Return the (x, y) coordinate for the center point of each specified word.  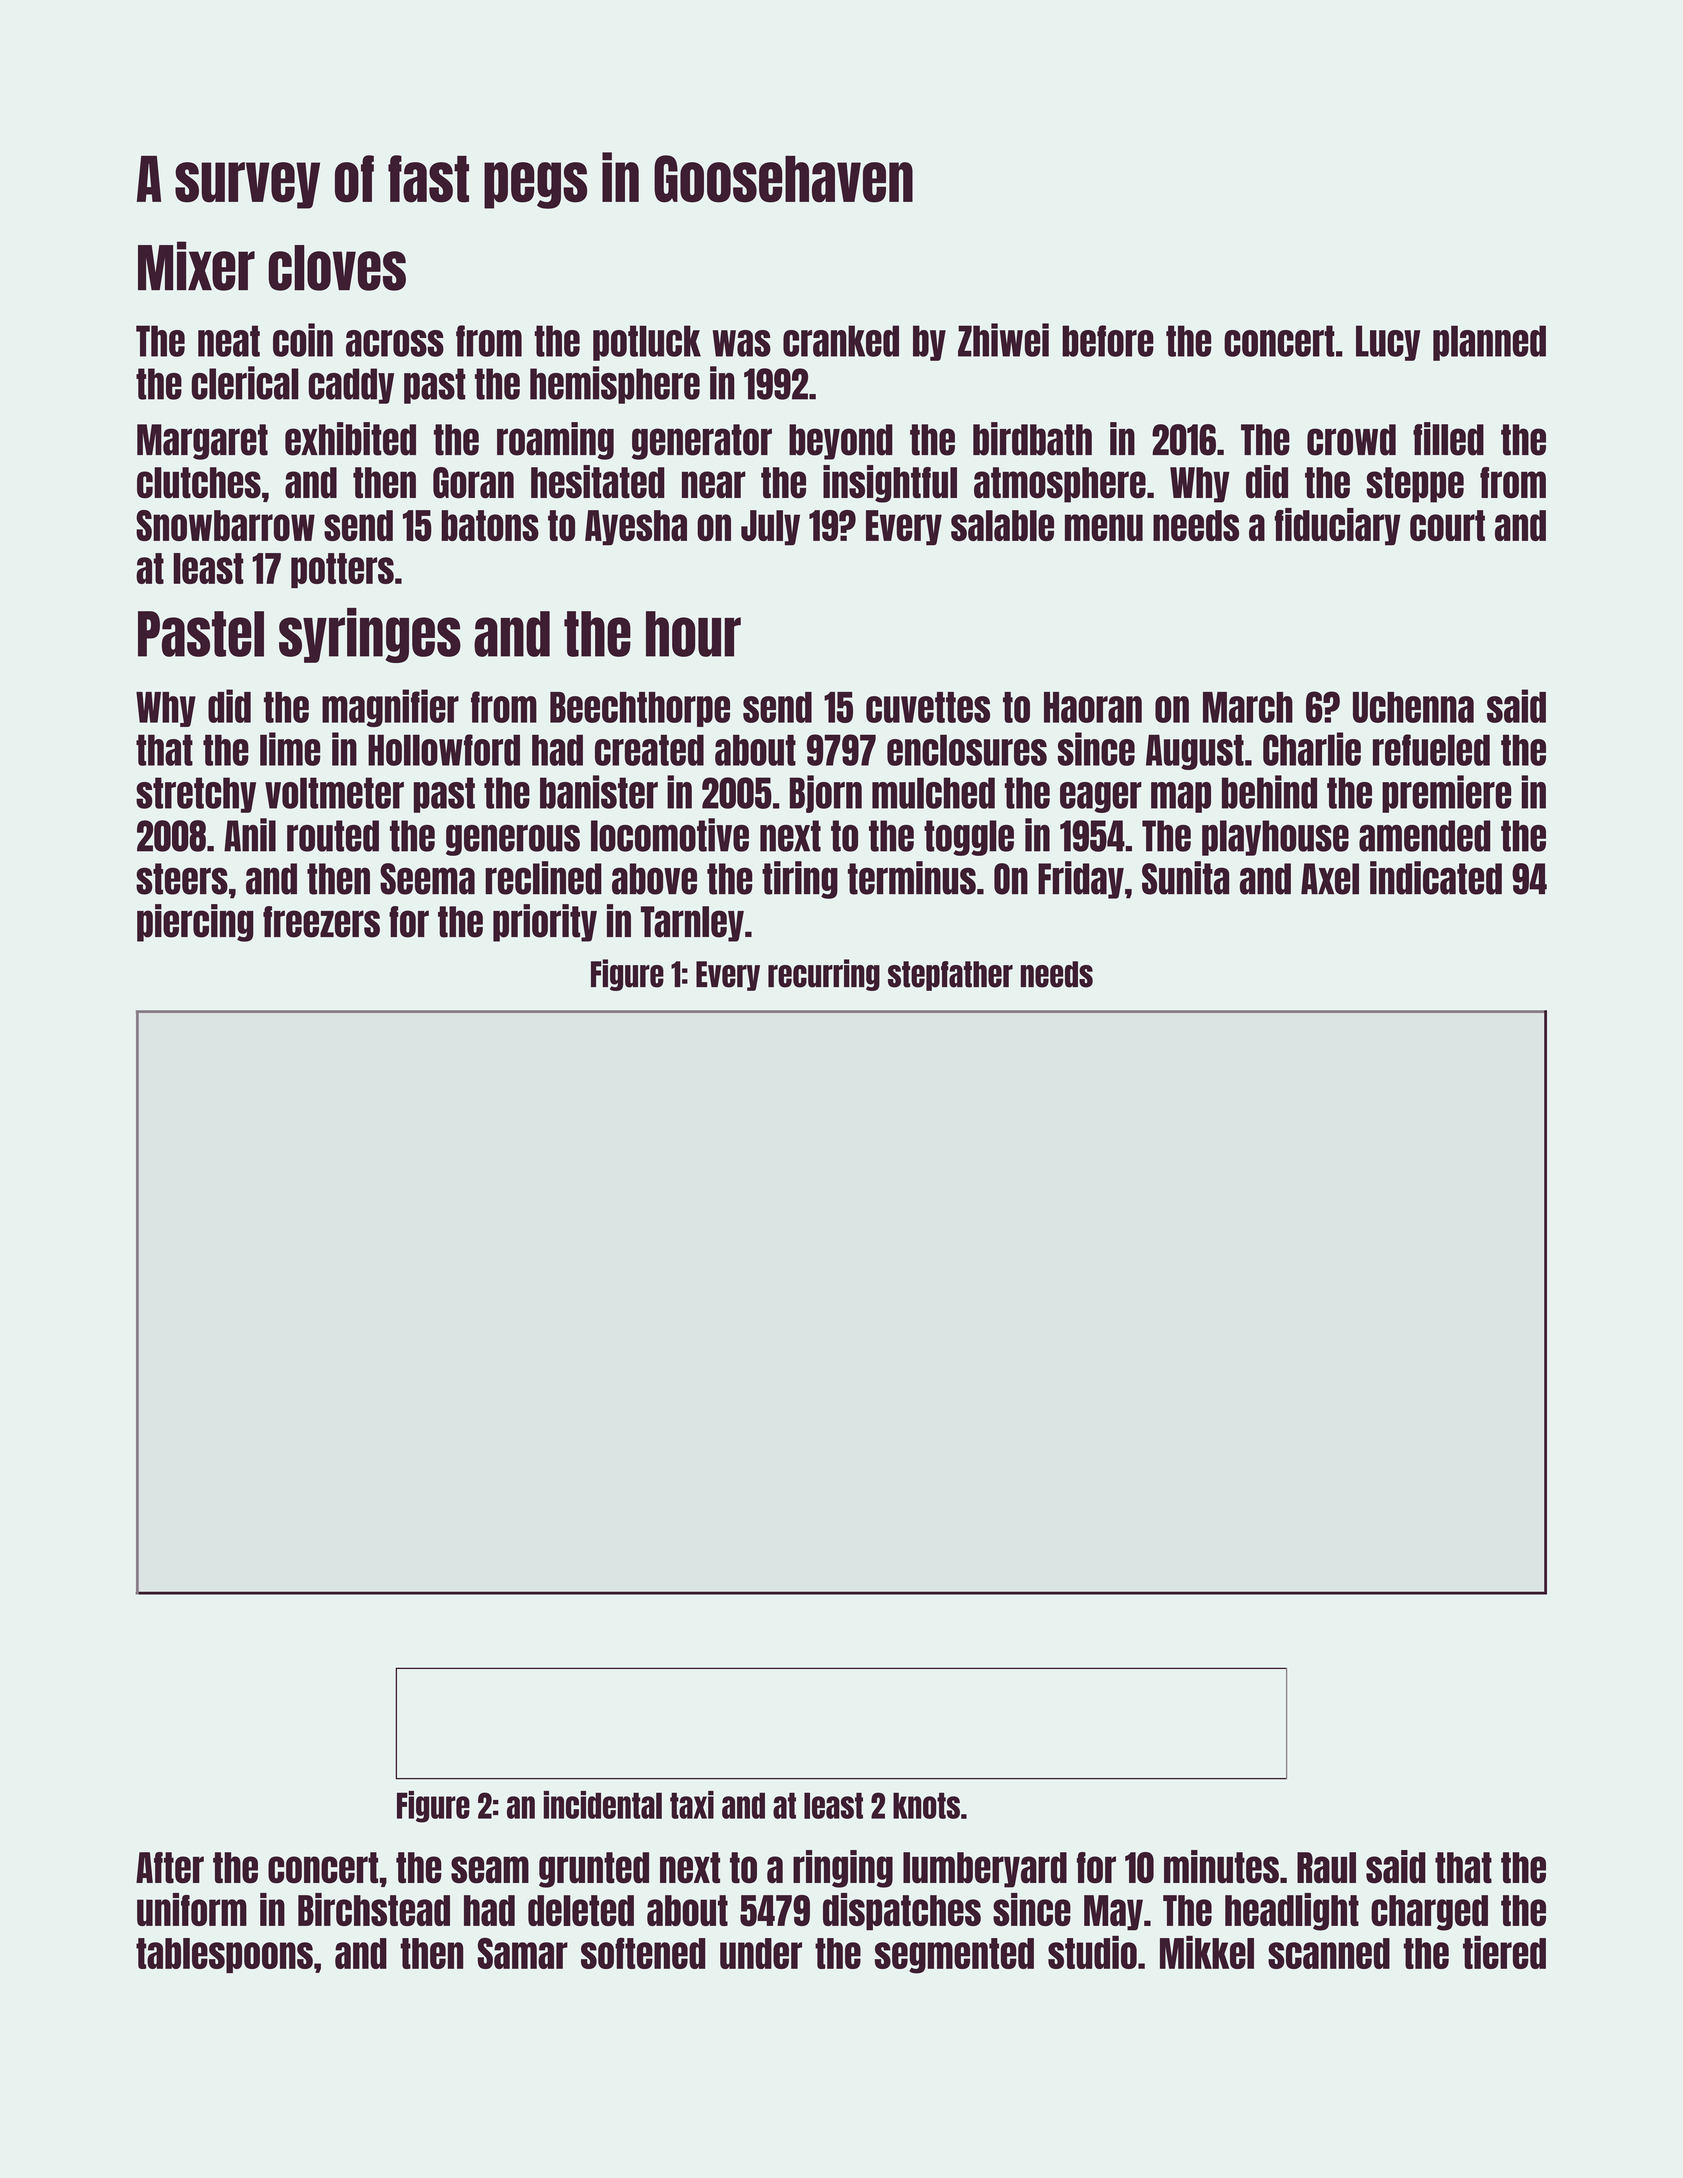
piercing (195, 923)
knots (926, 1805)
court (1447, 525)
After (170, 1868)
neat (229, 341)
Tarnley (692, 924)
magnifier (390, 708)
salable (1002, 525)
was (742, 343)
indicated (1436, 878)
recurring (824, 975)
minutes (1221, 1867)
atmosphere (1060, 485)
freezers (321, 922)
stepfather (950, 976)
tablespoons (224, 1955)
